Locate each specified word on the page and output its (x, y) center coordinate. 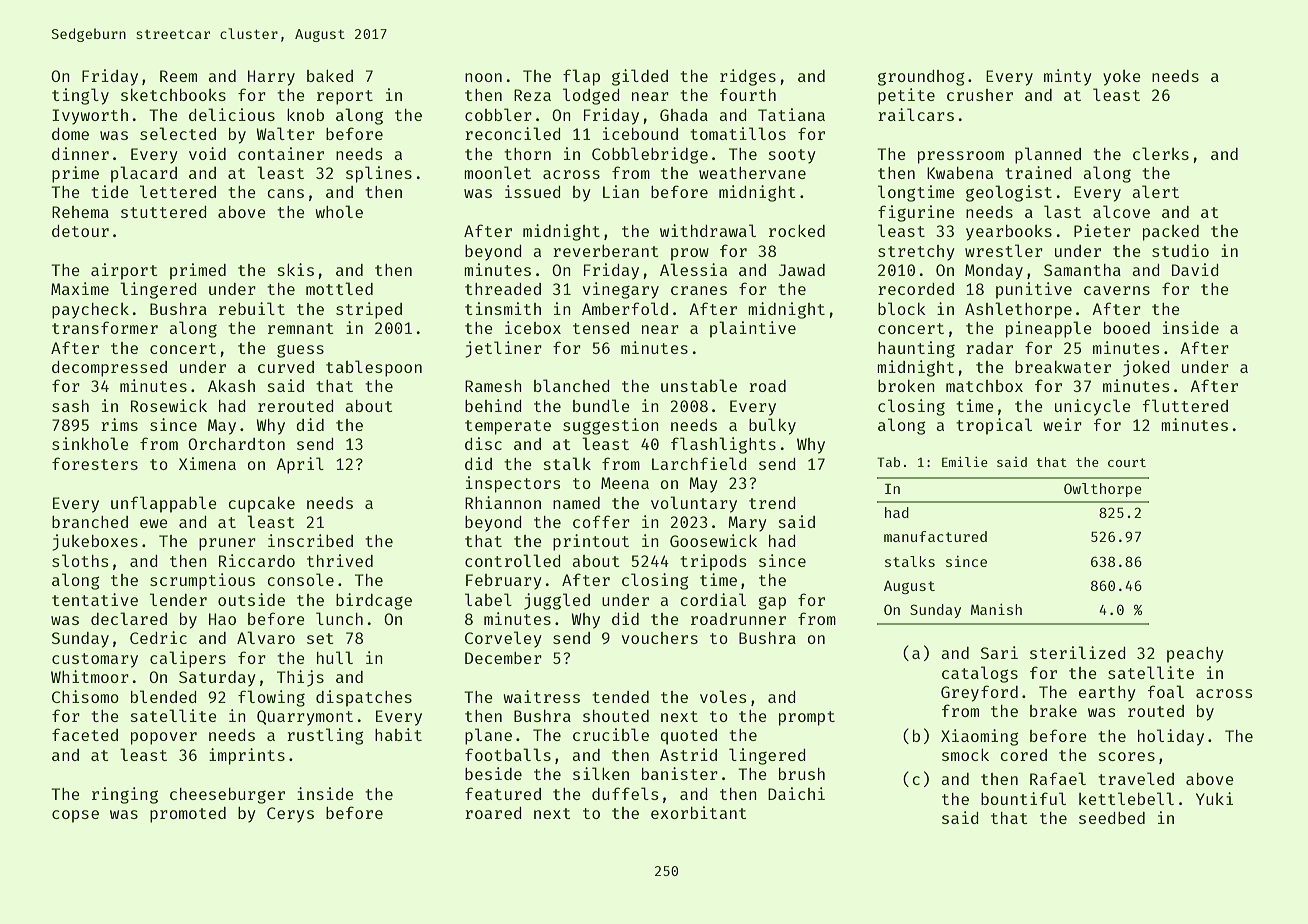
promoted (188, 815)
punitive (1034, 290)
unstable (699, 385)
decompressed (109, 369)
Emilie (965, 462)
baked (330, 75)
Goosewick (713, 540)
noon (483, 77)
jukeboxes (95, 542)
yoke (1122, 78)
